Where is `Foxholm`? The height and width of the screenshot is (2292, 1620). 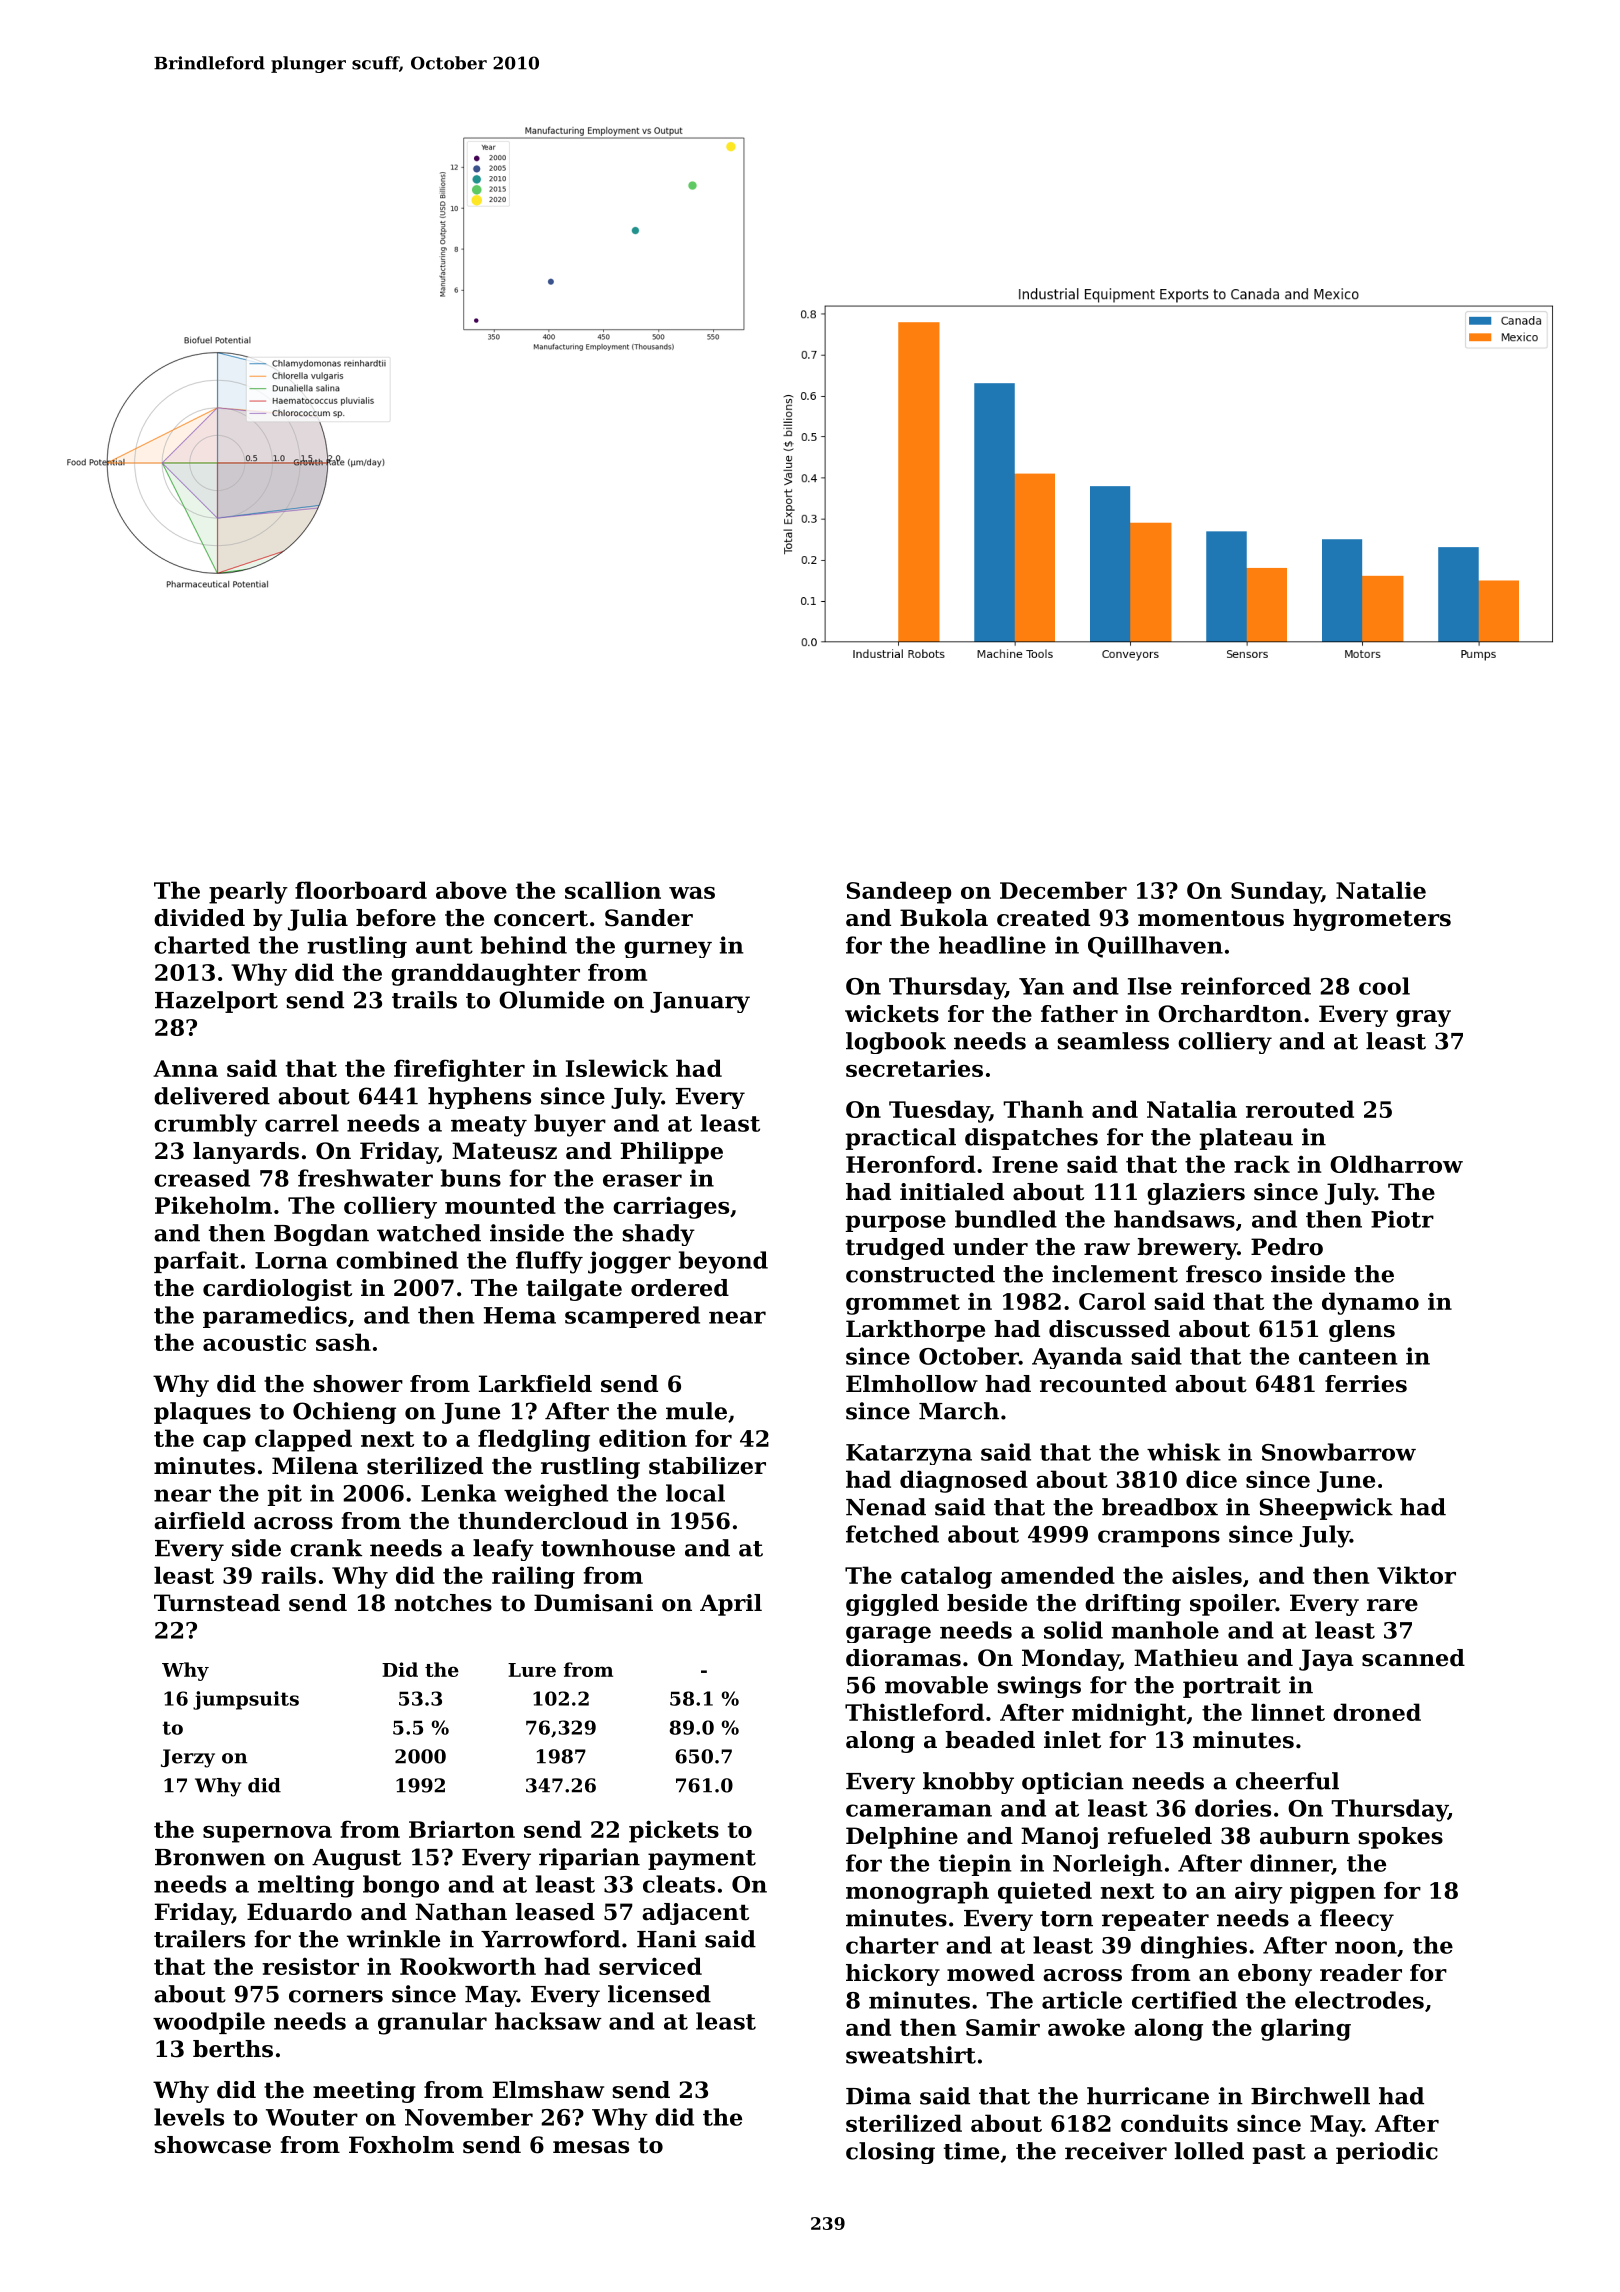
Foxholm is located at coordinates (401, 2145).
